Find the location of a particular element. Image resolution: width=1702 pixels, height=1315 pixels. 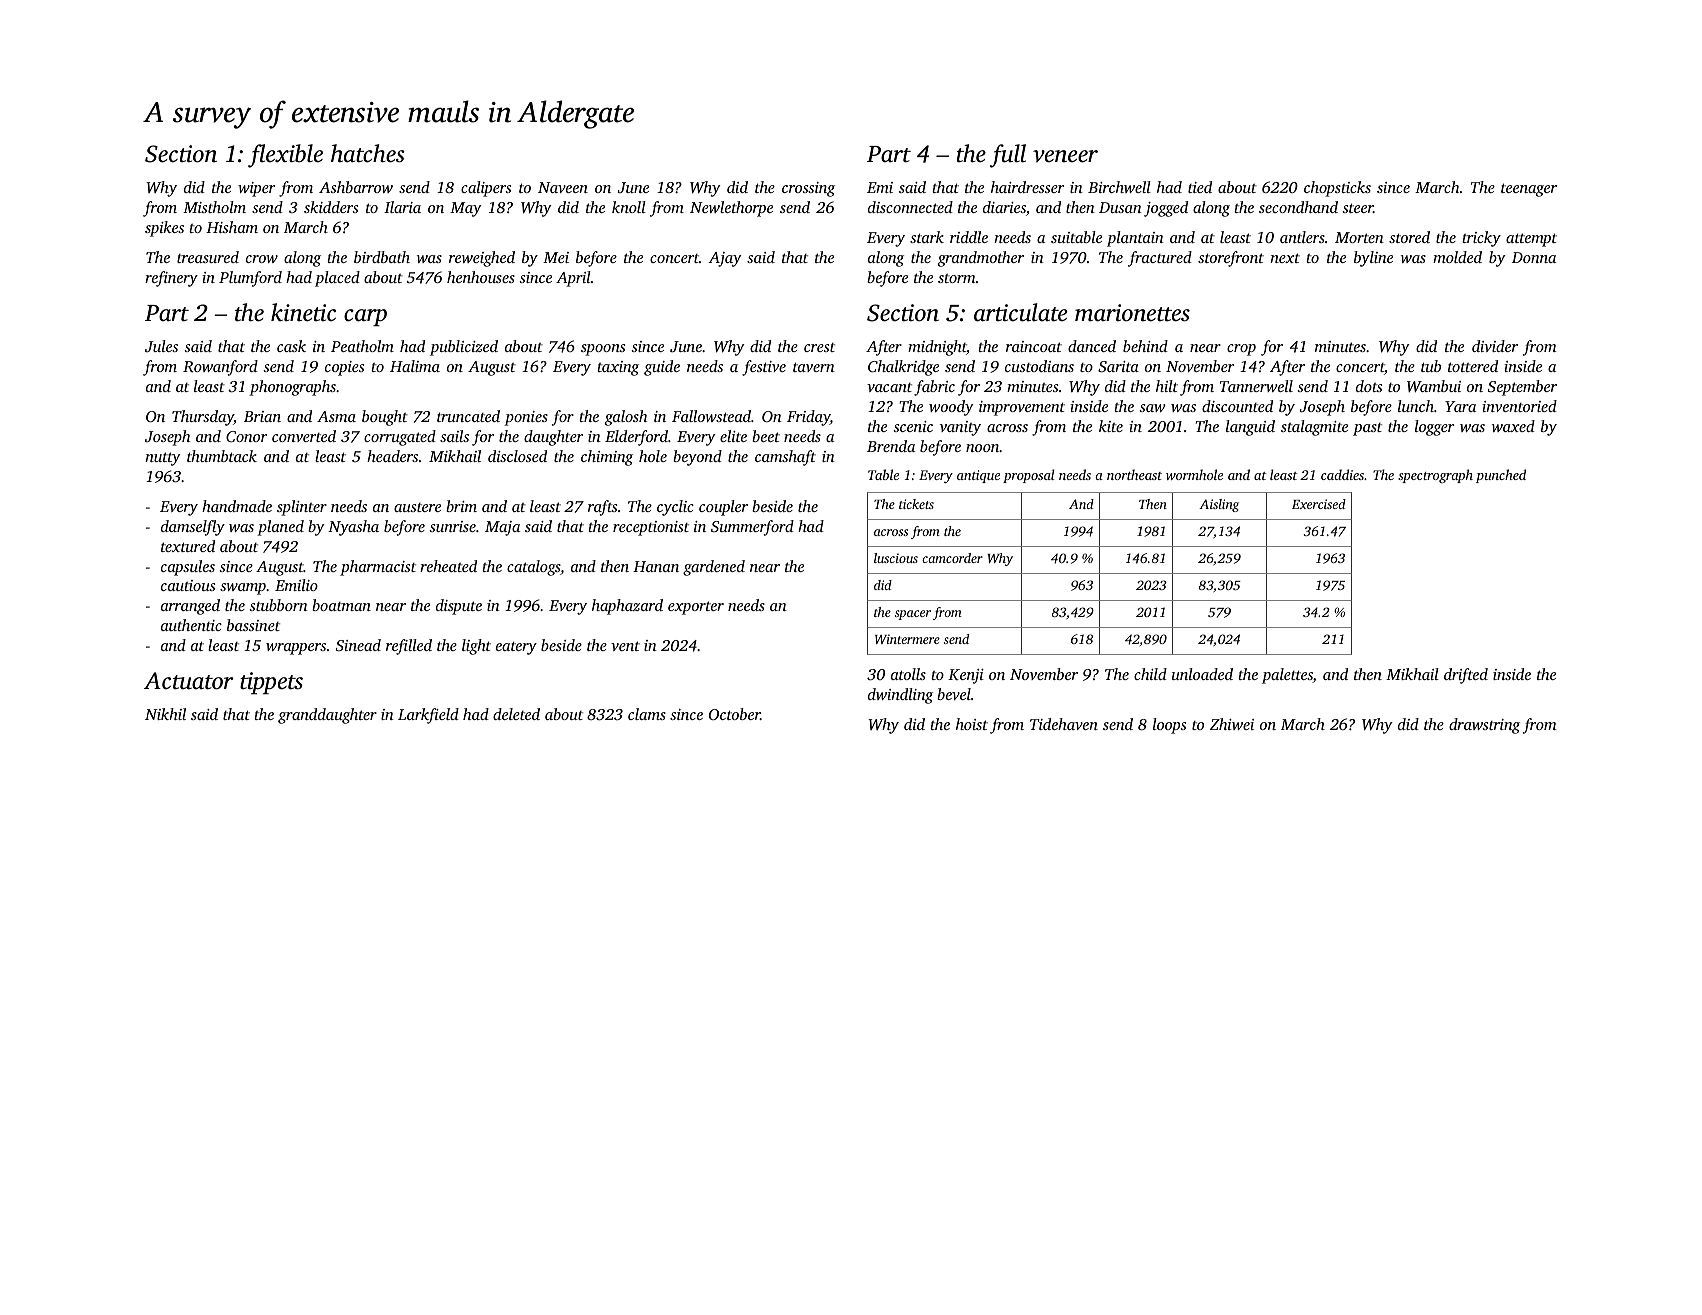

hatches is located at coordinates (368, 153).
